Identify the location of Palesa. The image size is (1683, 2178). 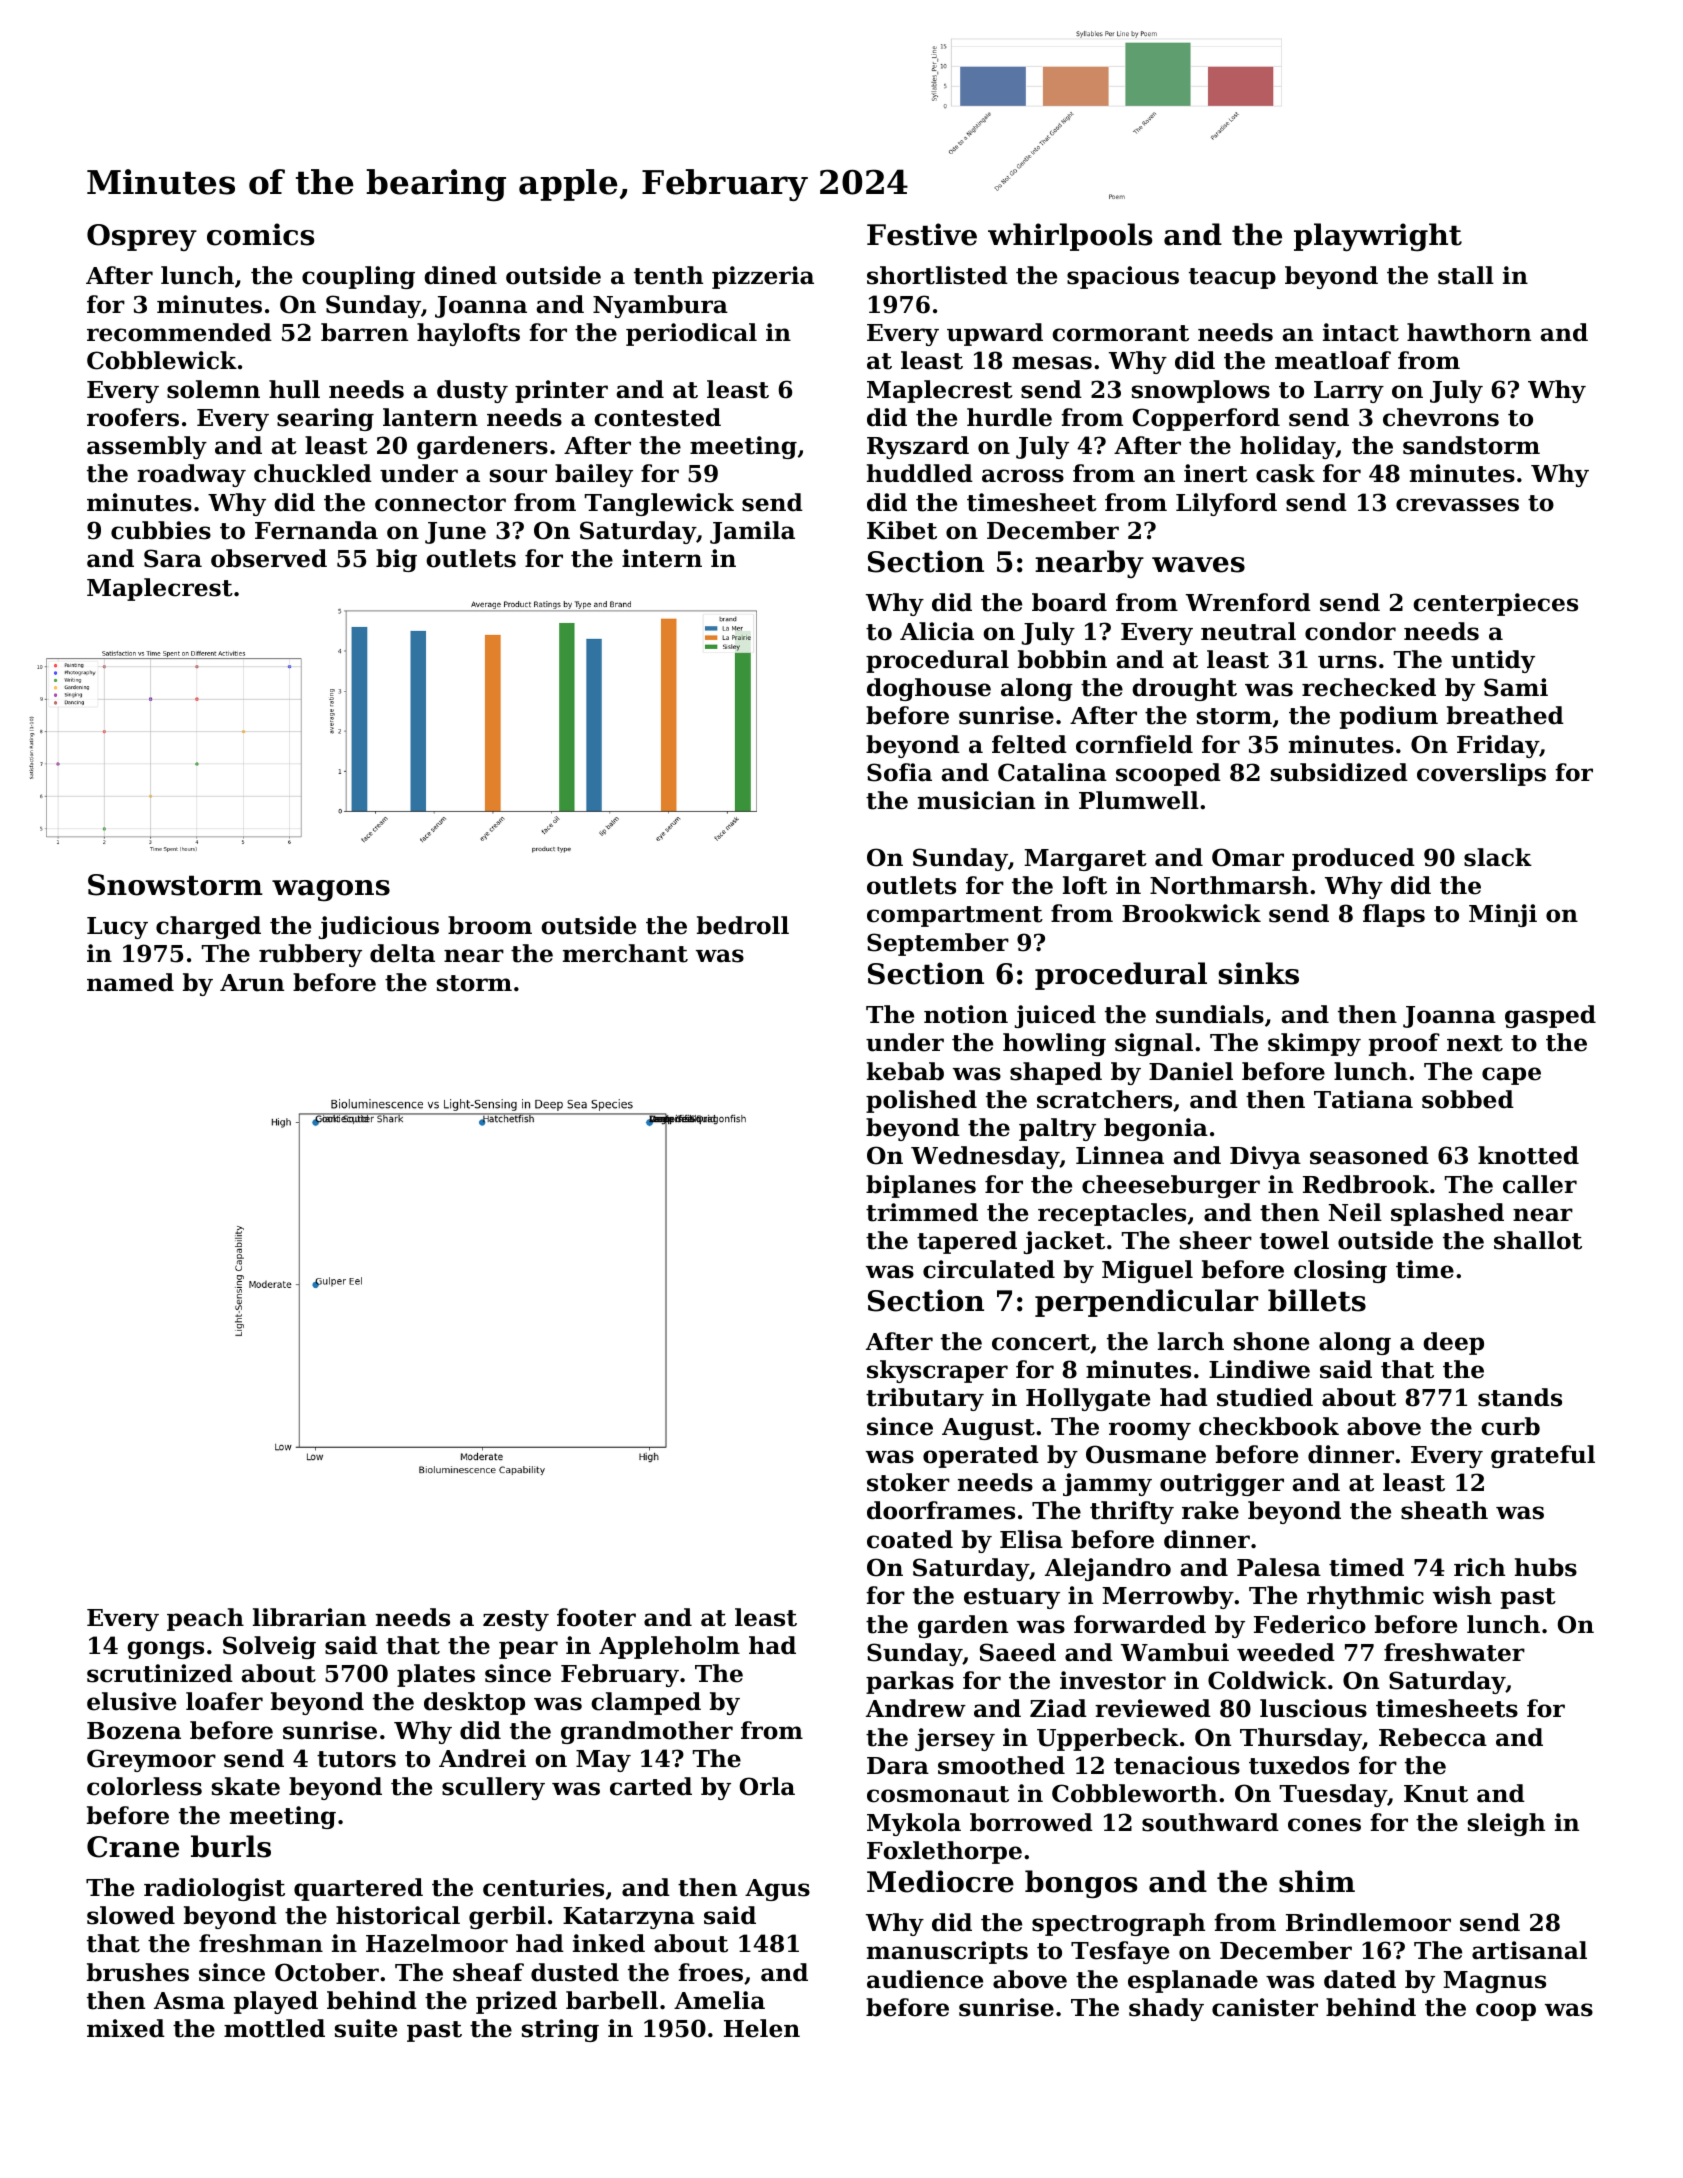
(1279, 1567).
